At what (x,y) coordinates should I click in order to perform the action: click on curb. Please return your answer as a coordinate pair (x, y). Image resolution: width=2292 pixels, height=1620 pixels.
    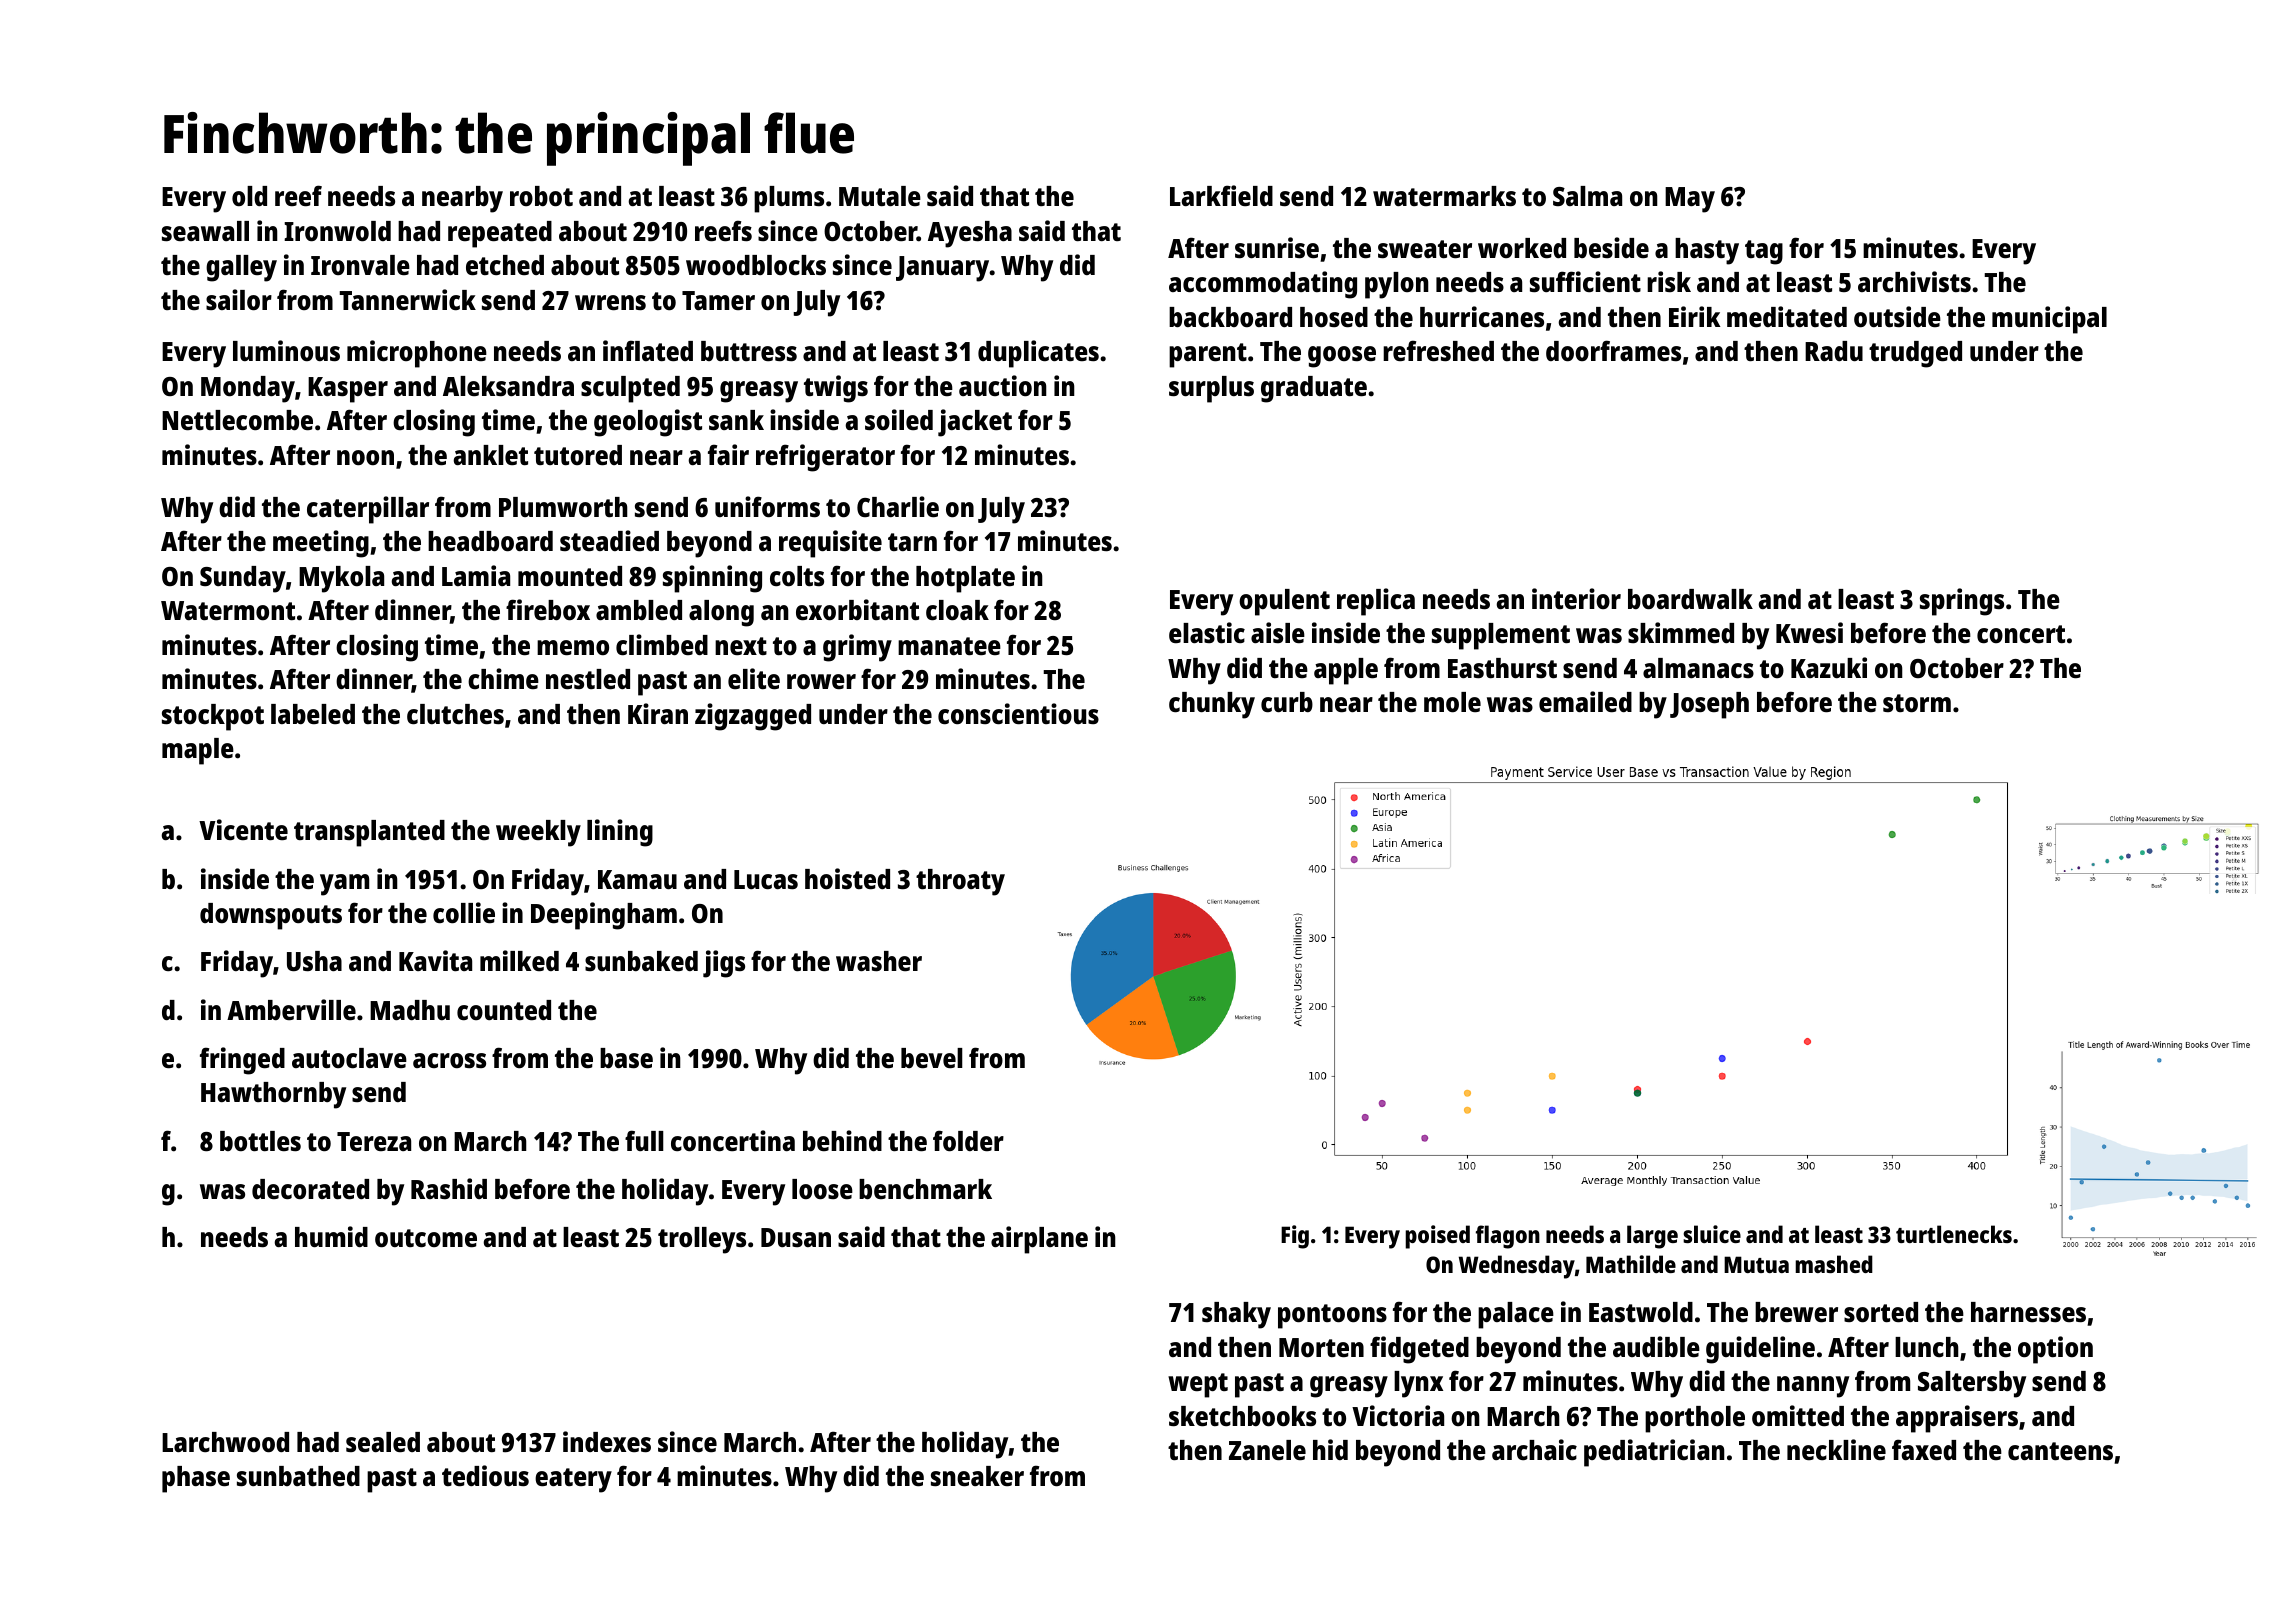
    Looking at the image, I should click on (1287, 702).
